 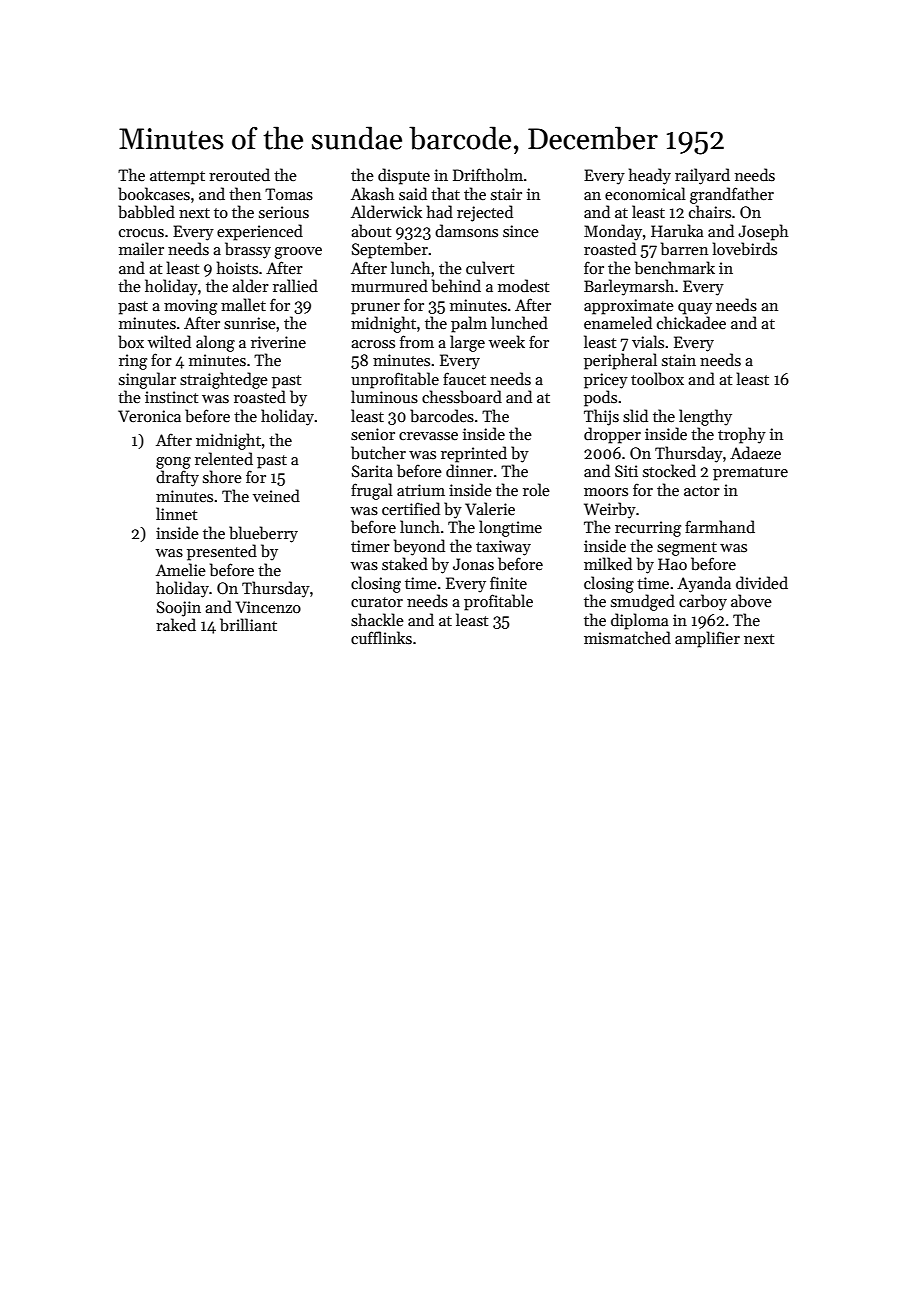 I want to click on chairs, so click(x=710, y=211).
